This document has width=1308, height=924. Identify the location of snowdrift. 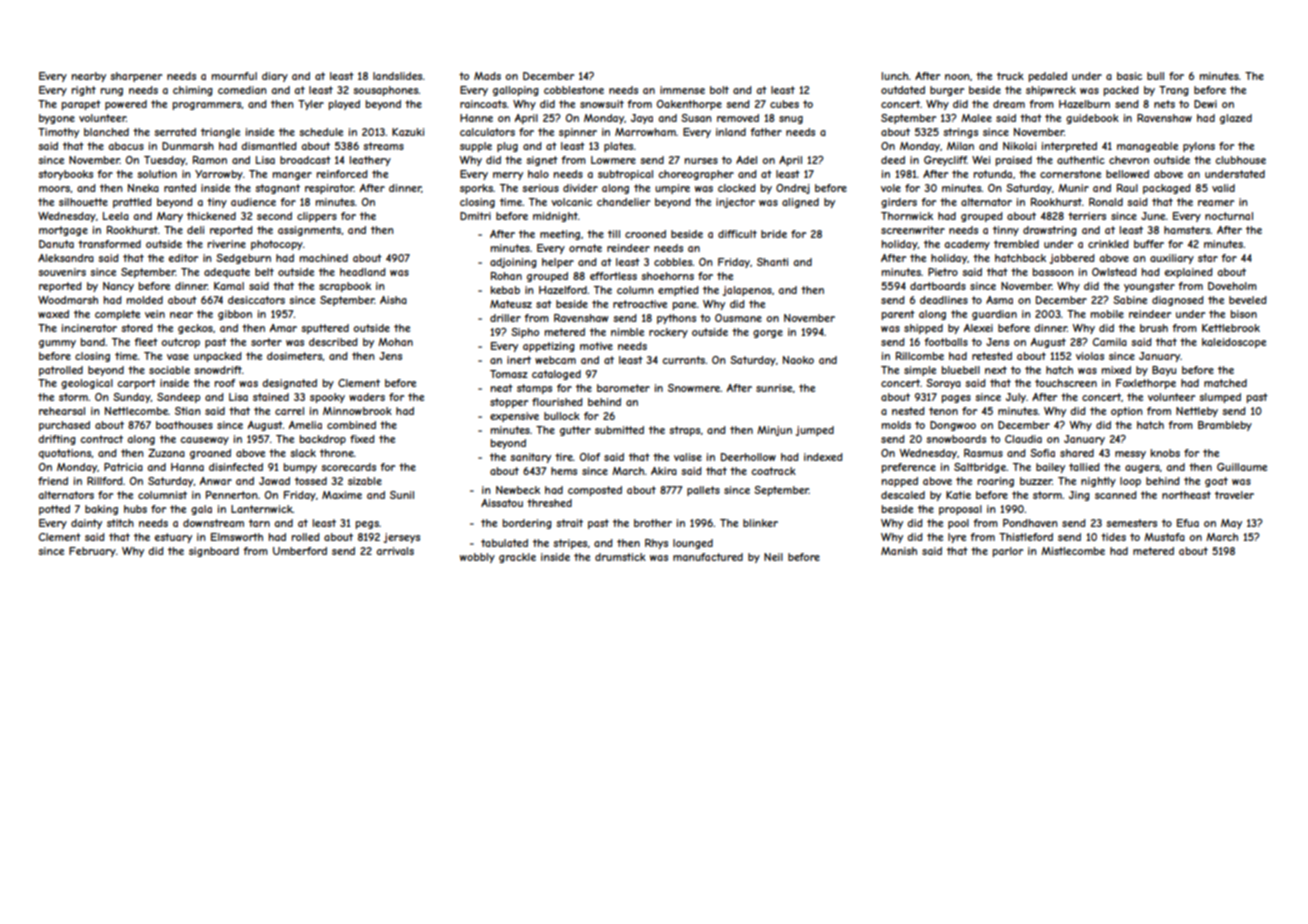
(218, 370).
